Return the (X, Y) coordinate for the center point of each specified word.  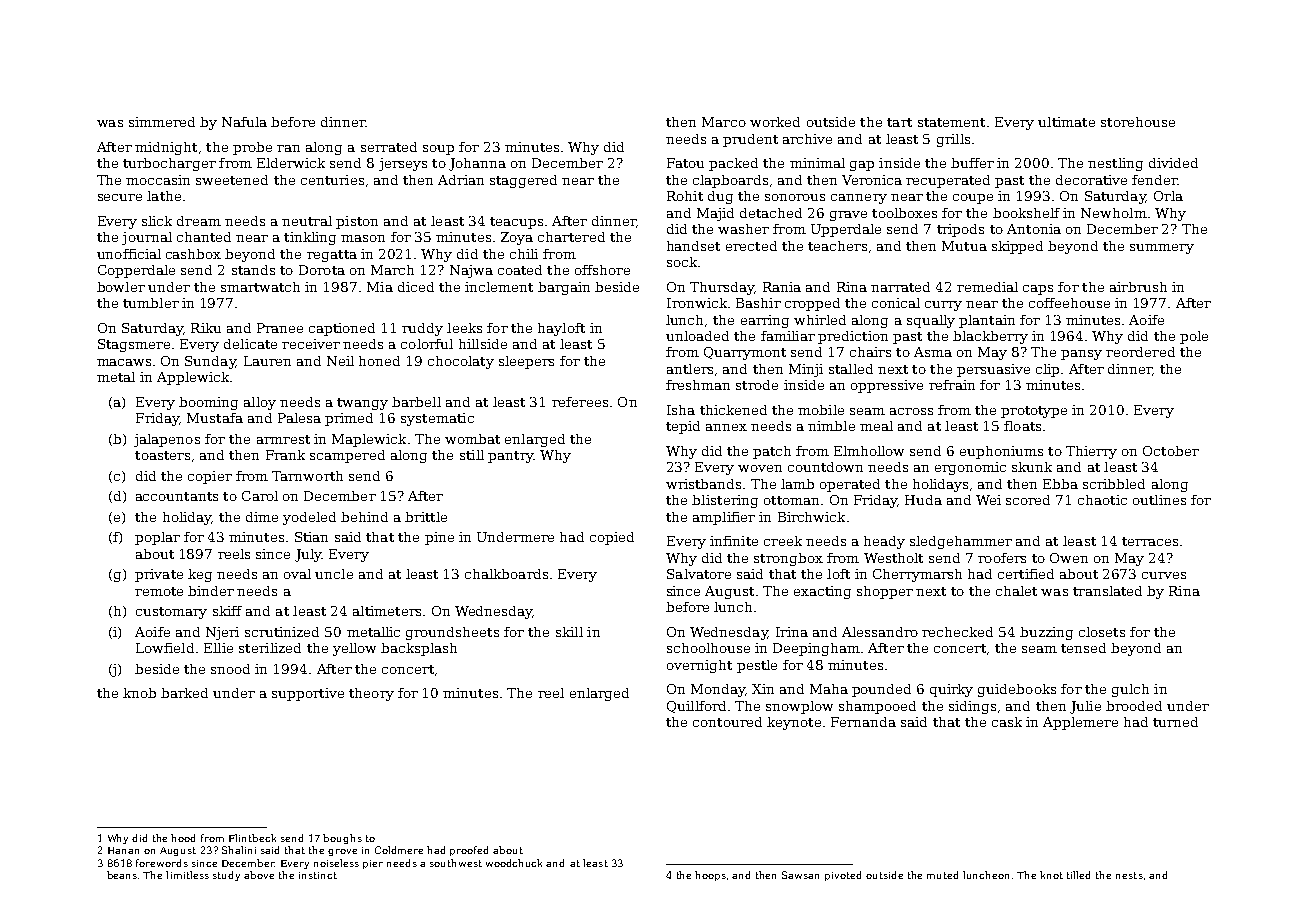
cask (1007, 722)
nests (1129, 875)
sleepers (526, 362)
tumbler (151, 303)
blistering (725, 501)
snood (230, 669)
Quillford (696, 707)
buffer (972, 163)
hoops (710, 876)
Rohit (685, 196)
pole (1194, 337)
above (259, 875)
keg (200, 575)
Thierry (1091, 452)
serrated (389, 147)
